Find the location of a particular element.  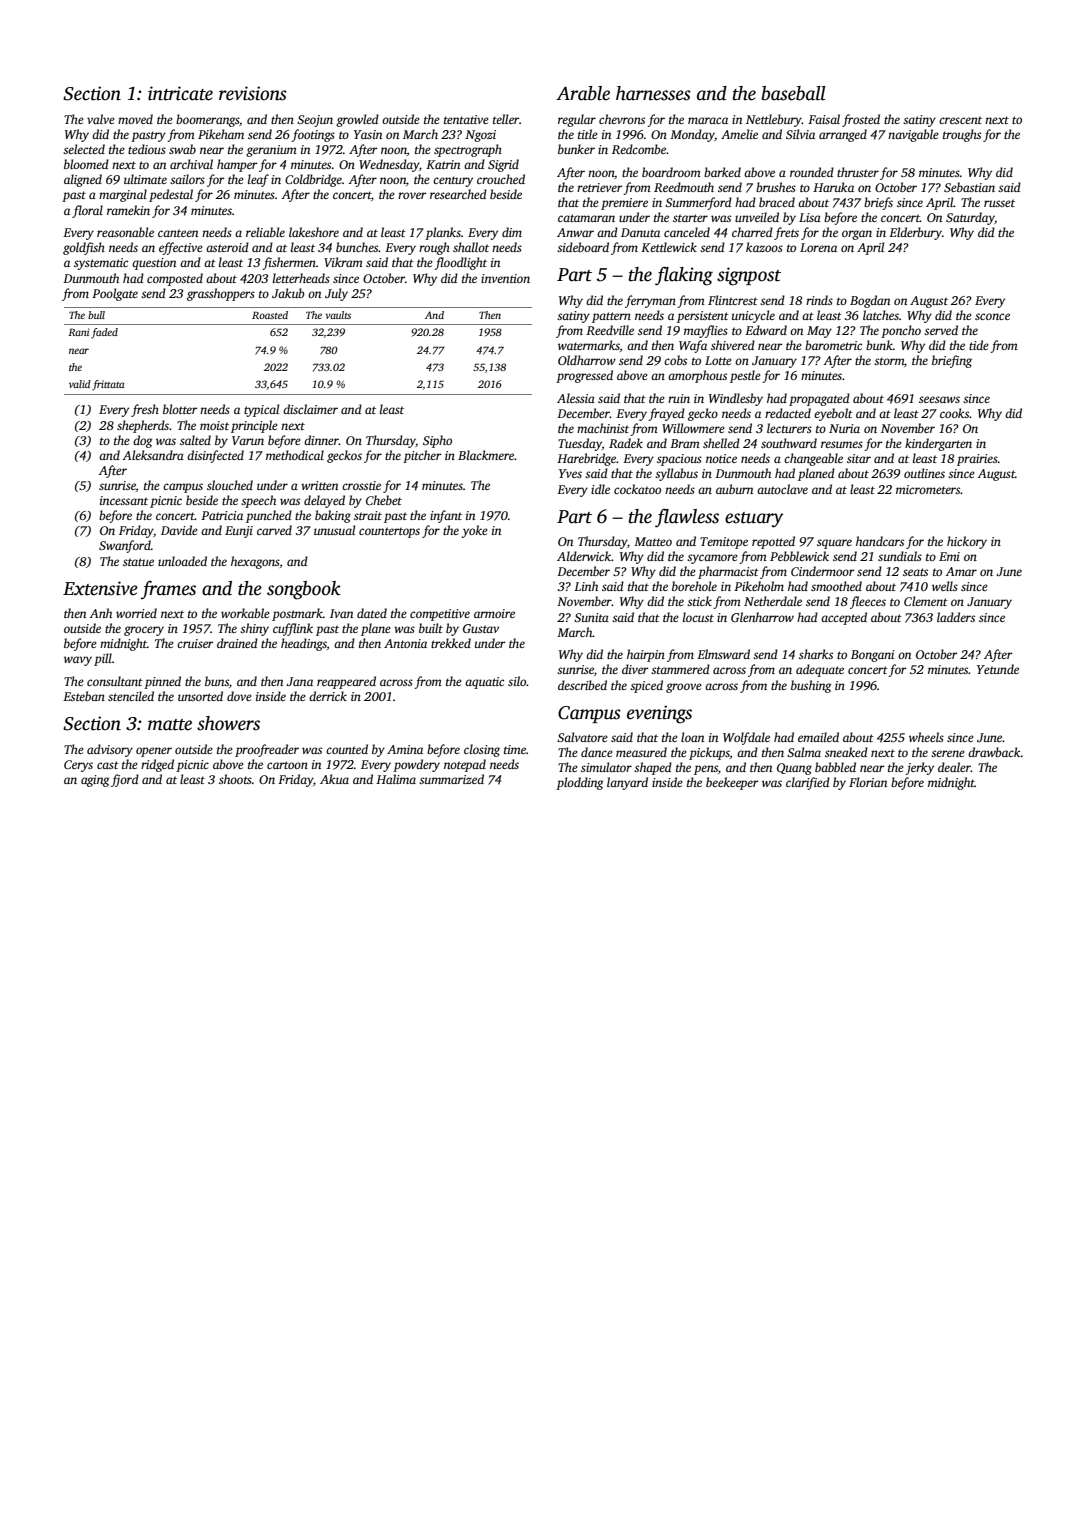

shoots is located at coordinates (235, 779).
